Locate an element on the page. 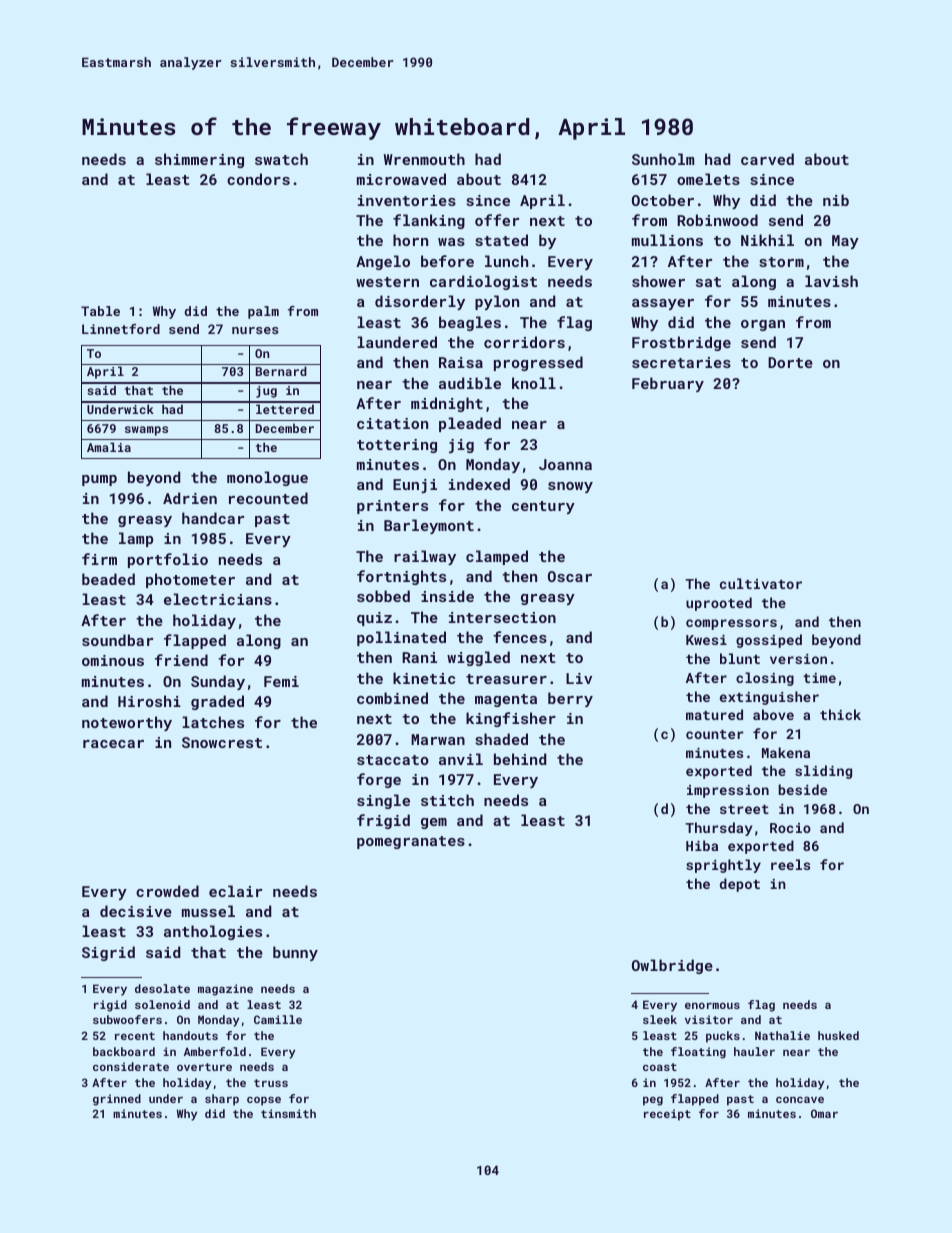 This document has width=952, height=1233. carved is located at coordinates (767, 159).
